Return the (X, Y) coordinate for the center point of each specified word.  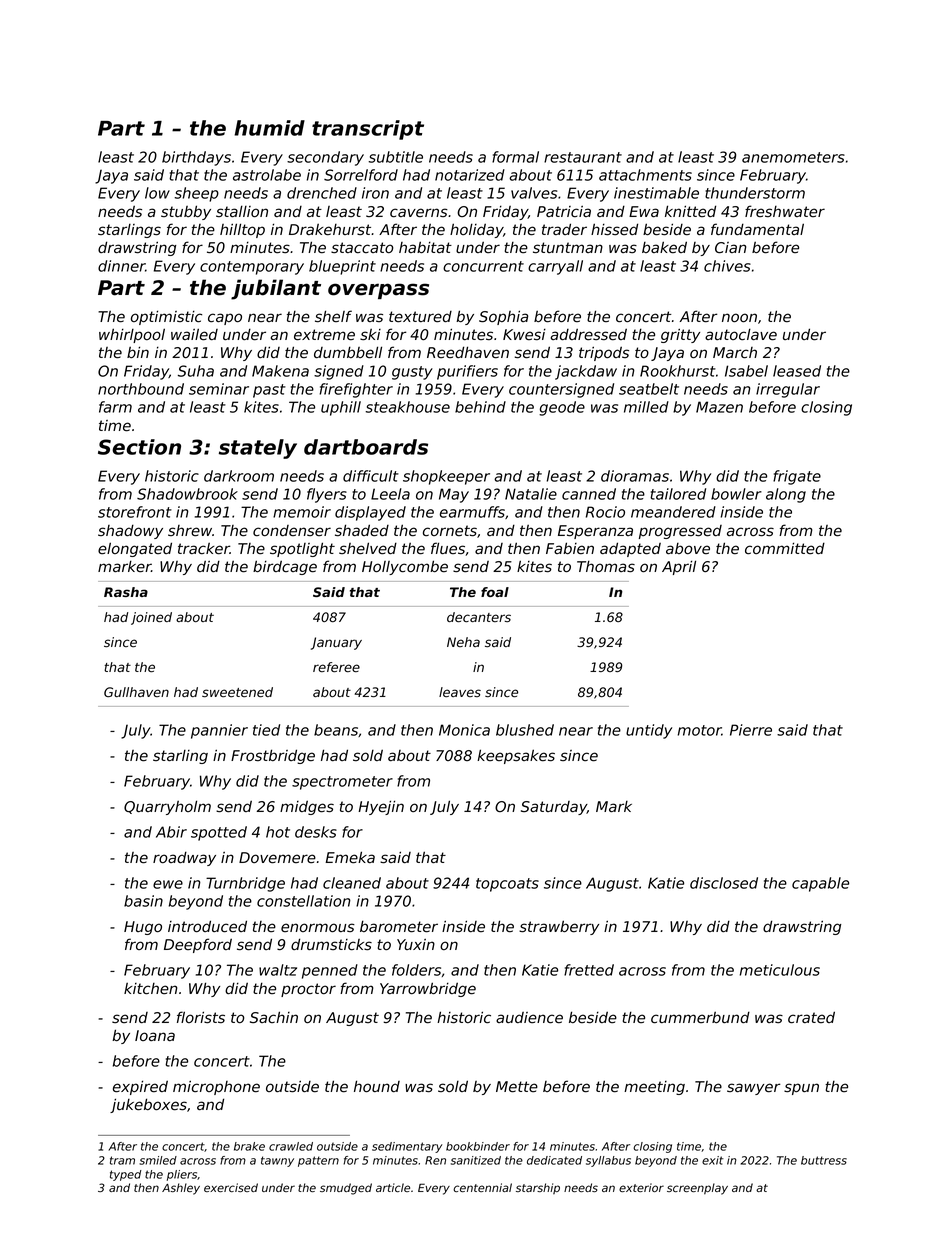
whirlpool (132, 335)
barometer (399, 926)
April (679, 567)
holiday (476, 230)
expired (140, 1087)
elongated (135, 549)
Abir (171, 832)
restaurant (583, 157)
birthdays (196, 158)
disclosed (724, 883)
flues (448, 548)
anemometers (793, 157)
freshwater (785, 211)
